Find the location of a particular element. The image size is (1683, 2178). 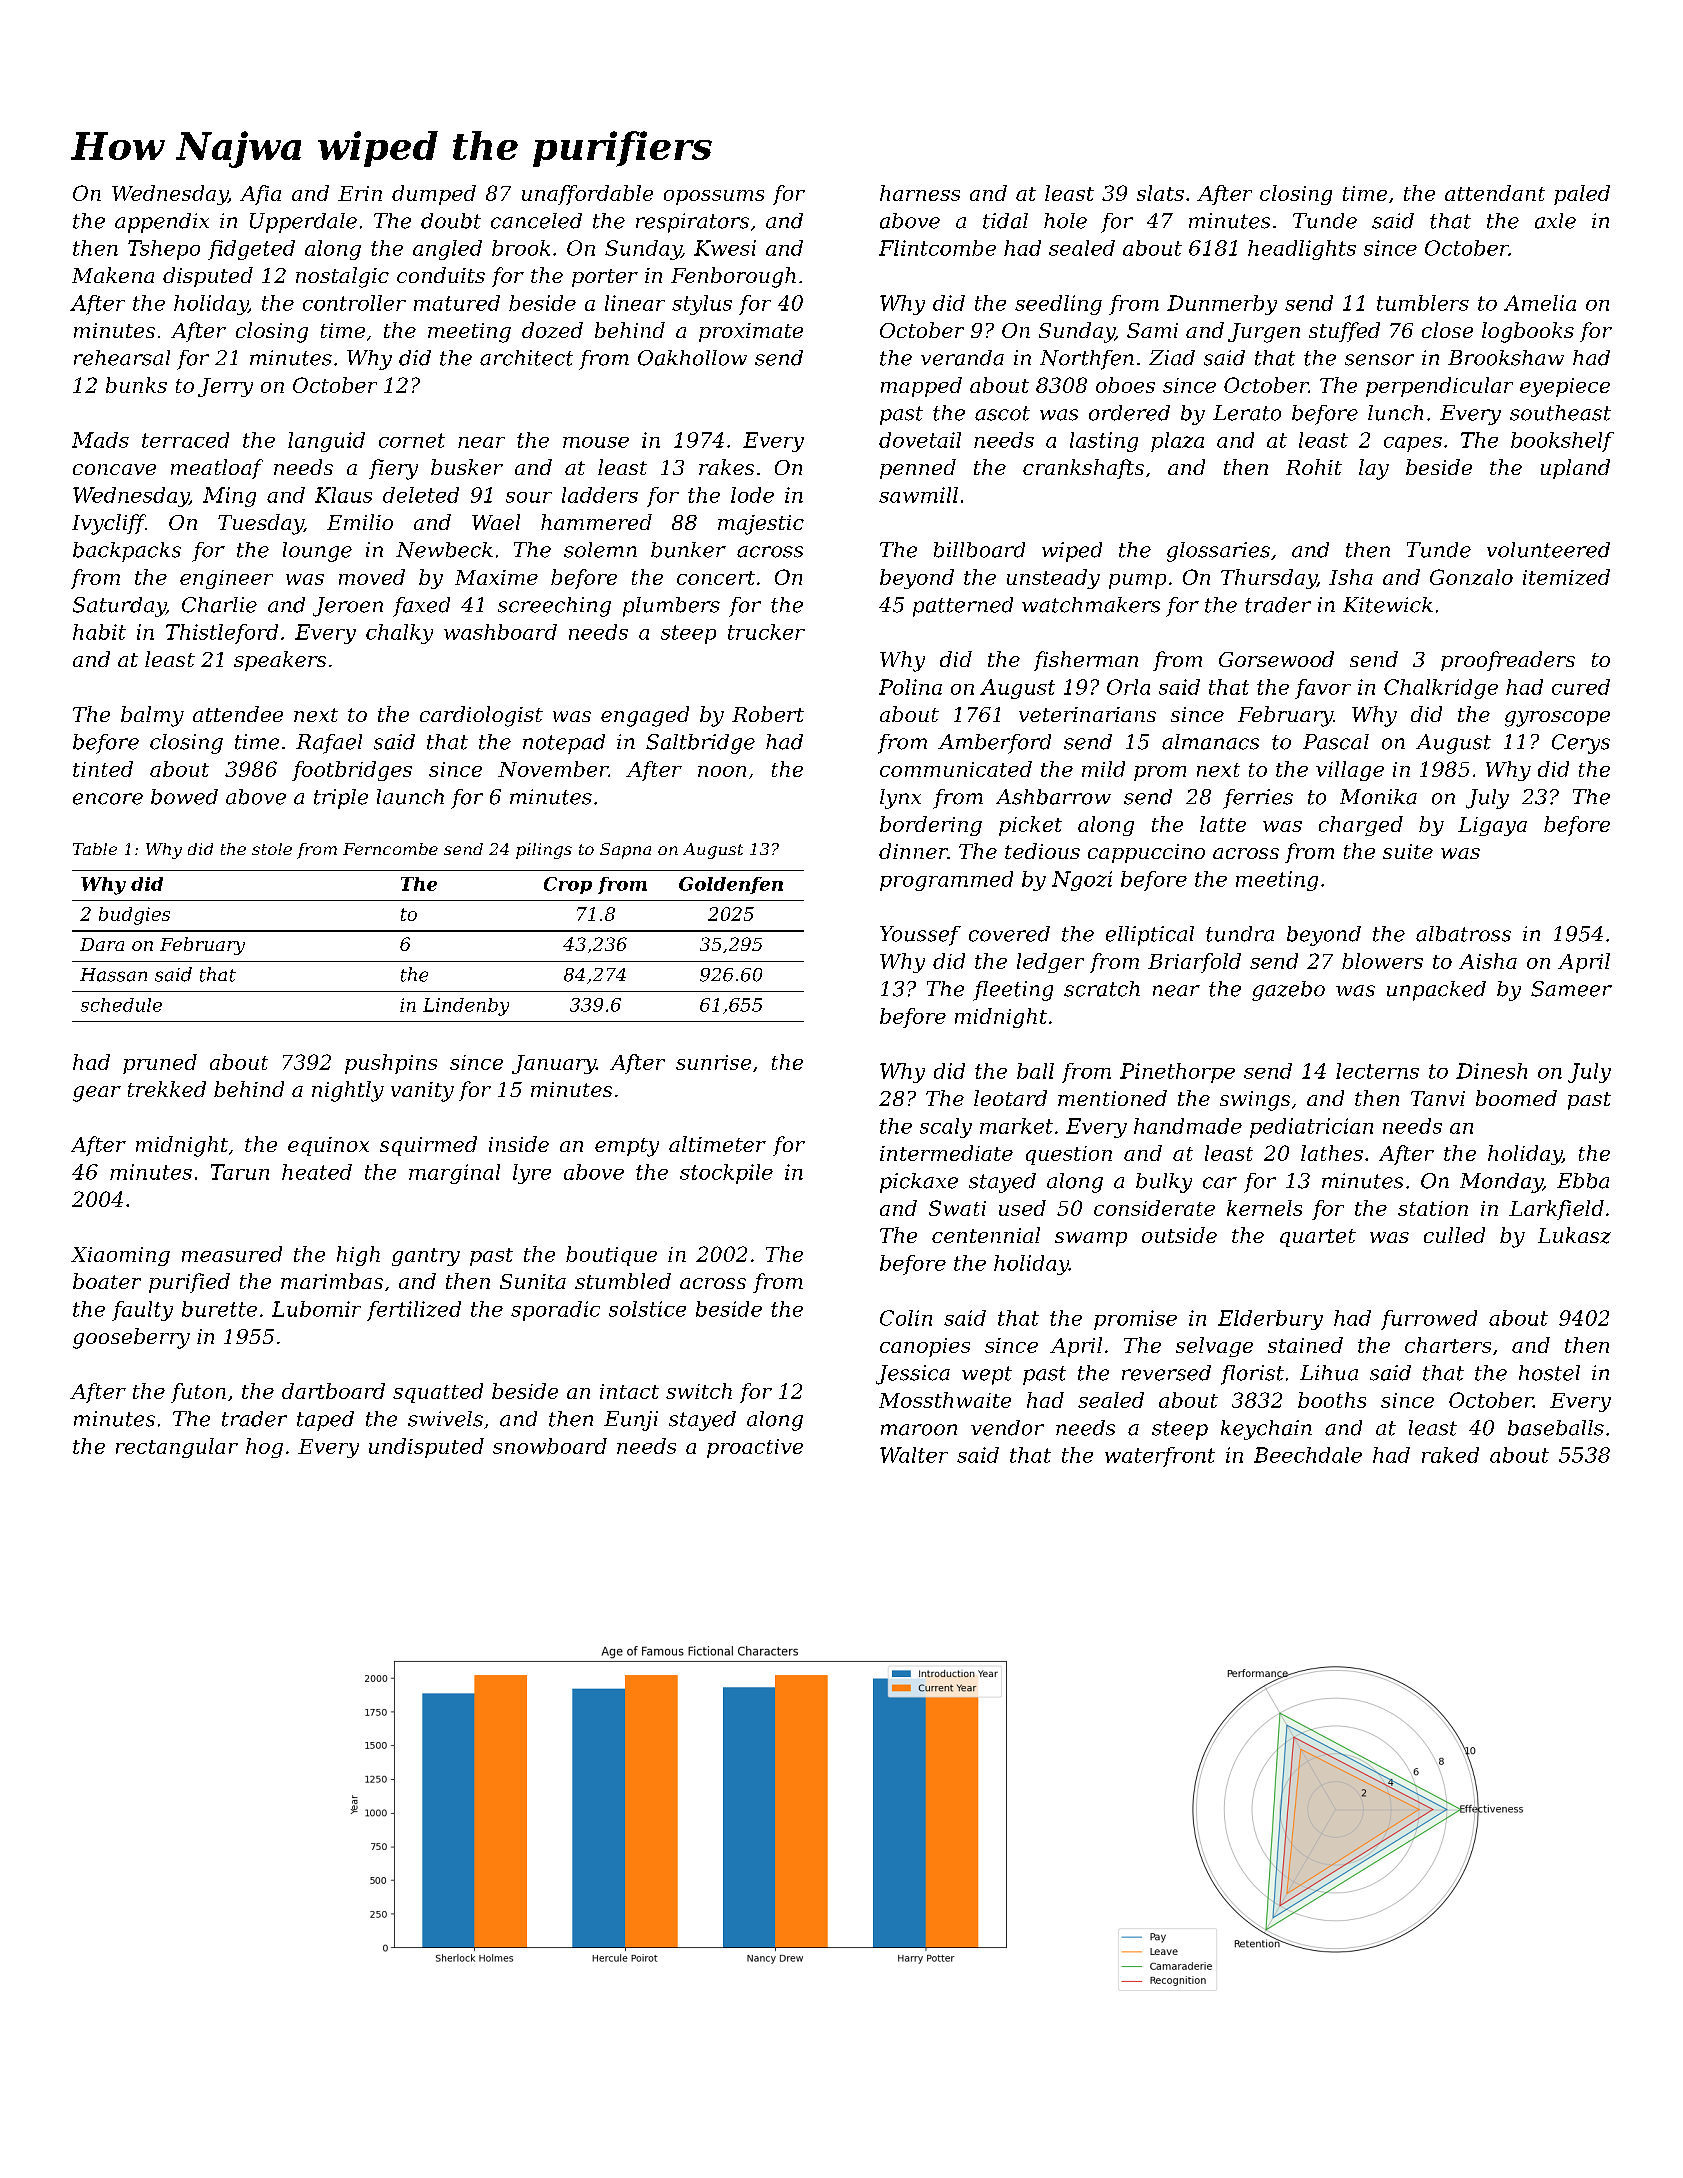

purified is located at coordinates (189, 1283).
